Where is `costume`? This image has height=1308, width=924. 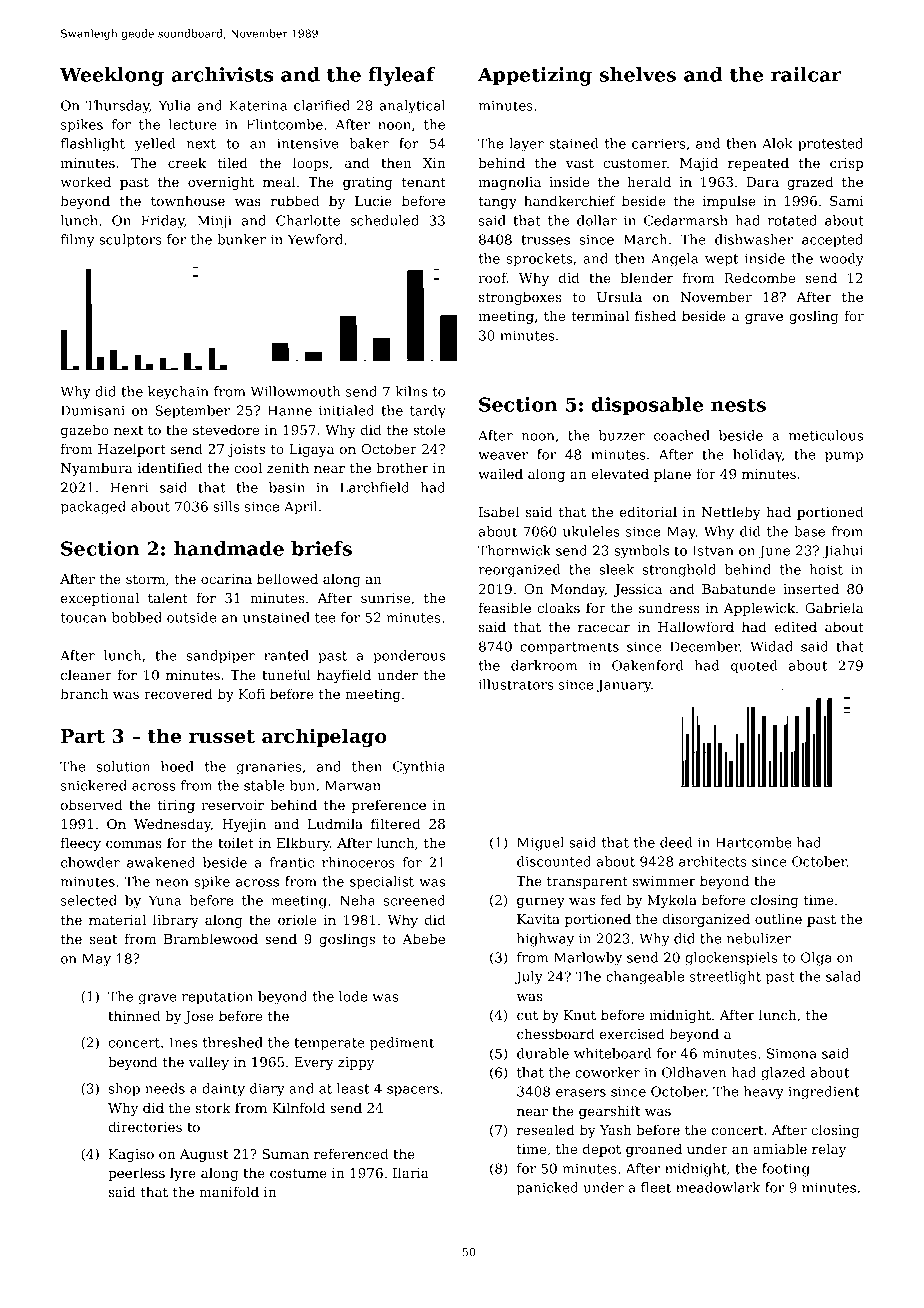 costume is located at coordinates (298, 1173).
